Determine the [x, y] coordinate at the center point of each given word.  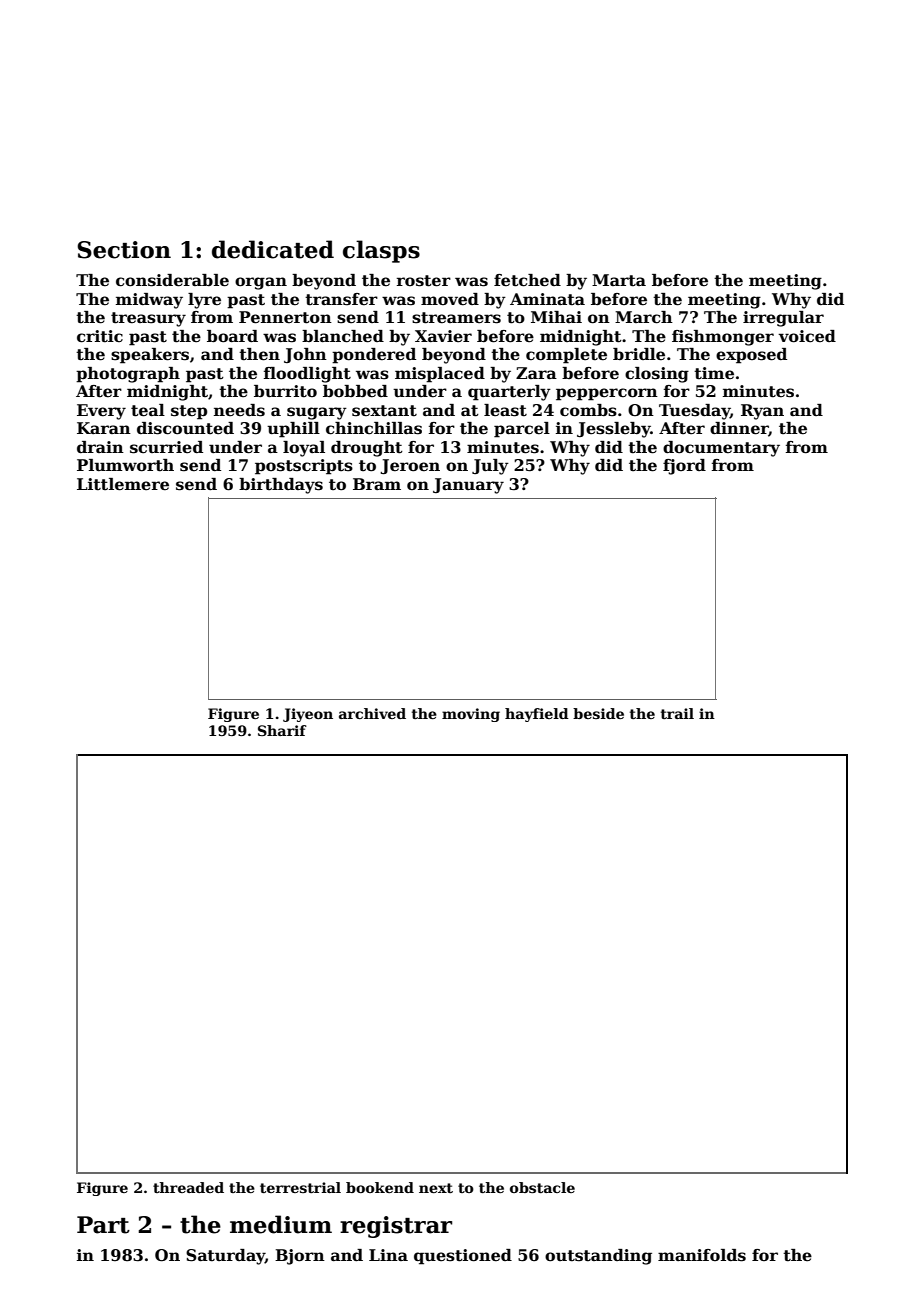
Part [103, 1225]
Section [124, 250]
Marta [619, 280]
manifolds [702, 1255]
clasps [381, 251]
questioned [463, 1257]
